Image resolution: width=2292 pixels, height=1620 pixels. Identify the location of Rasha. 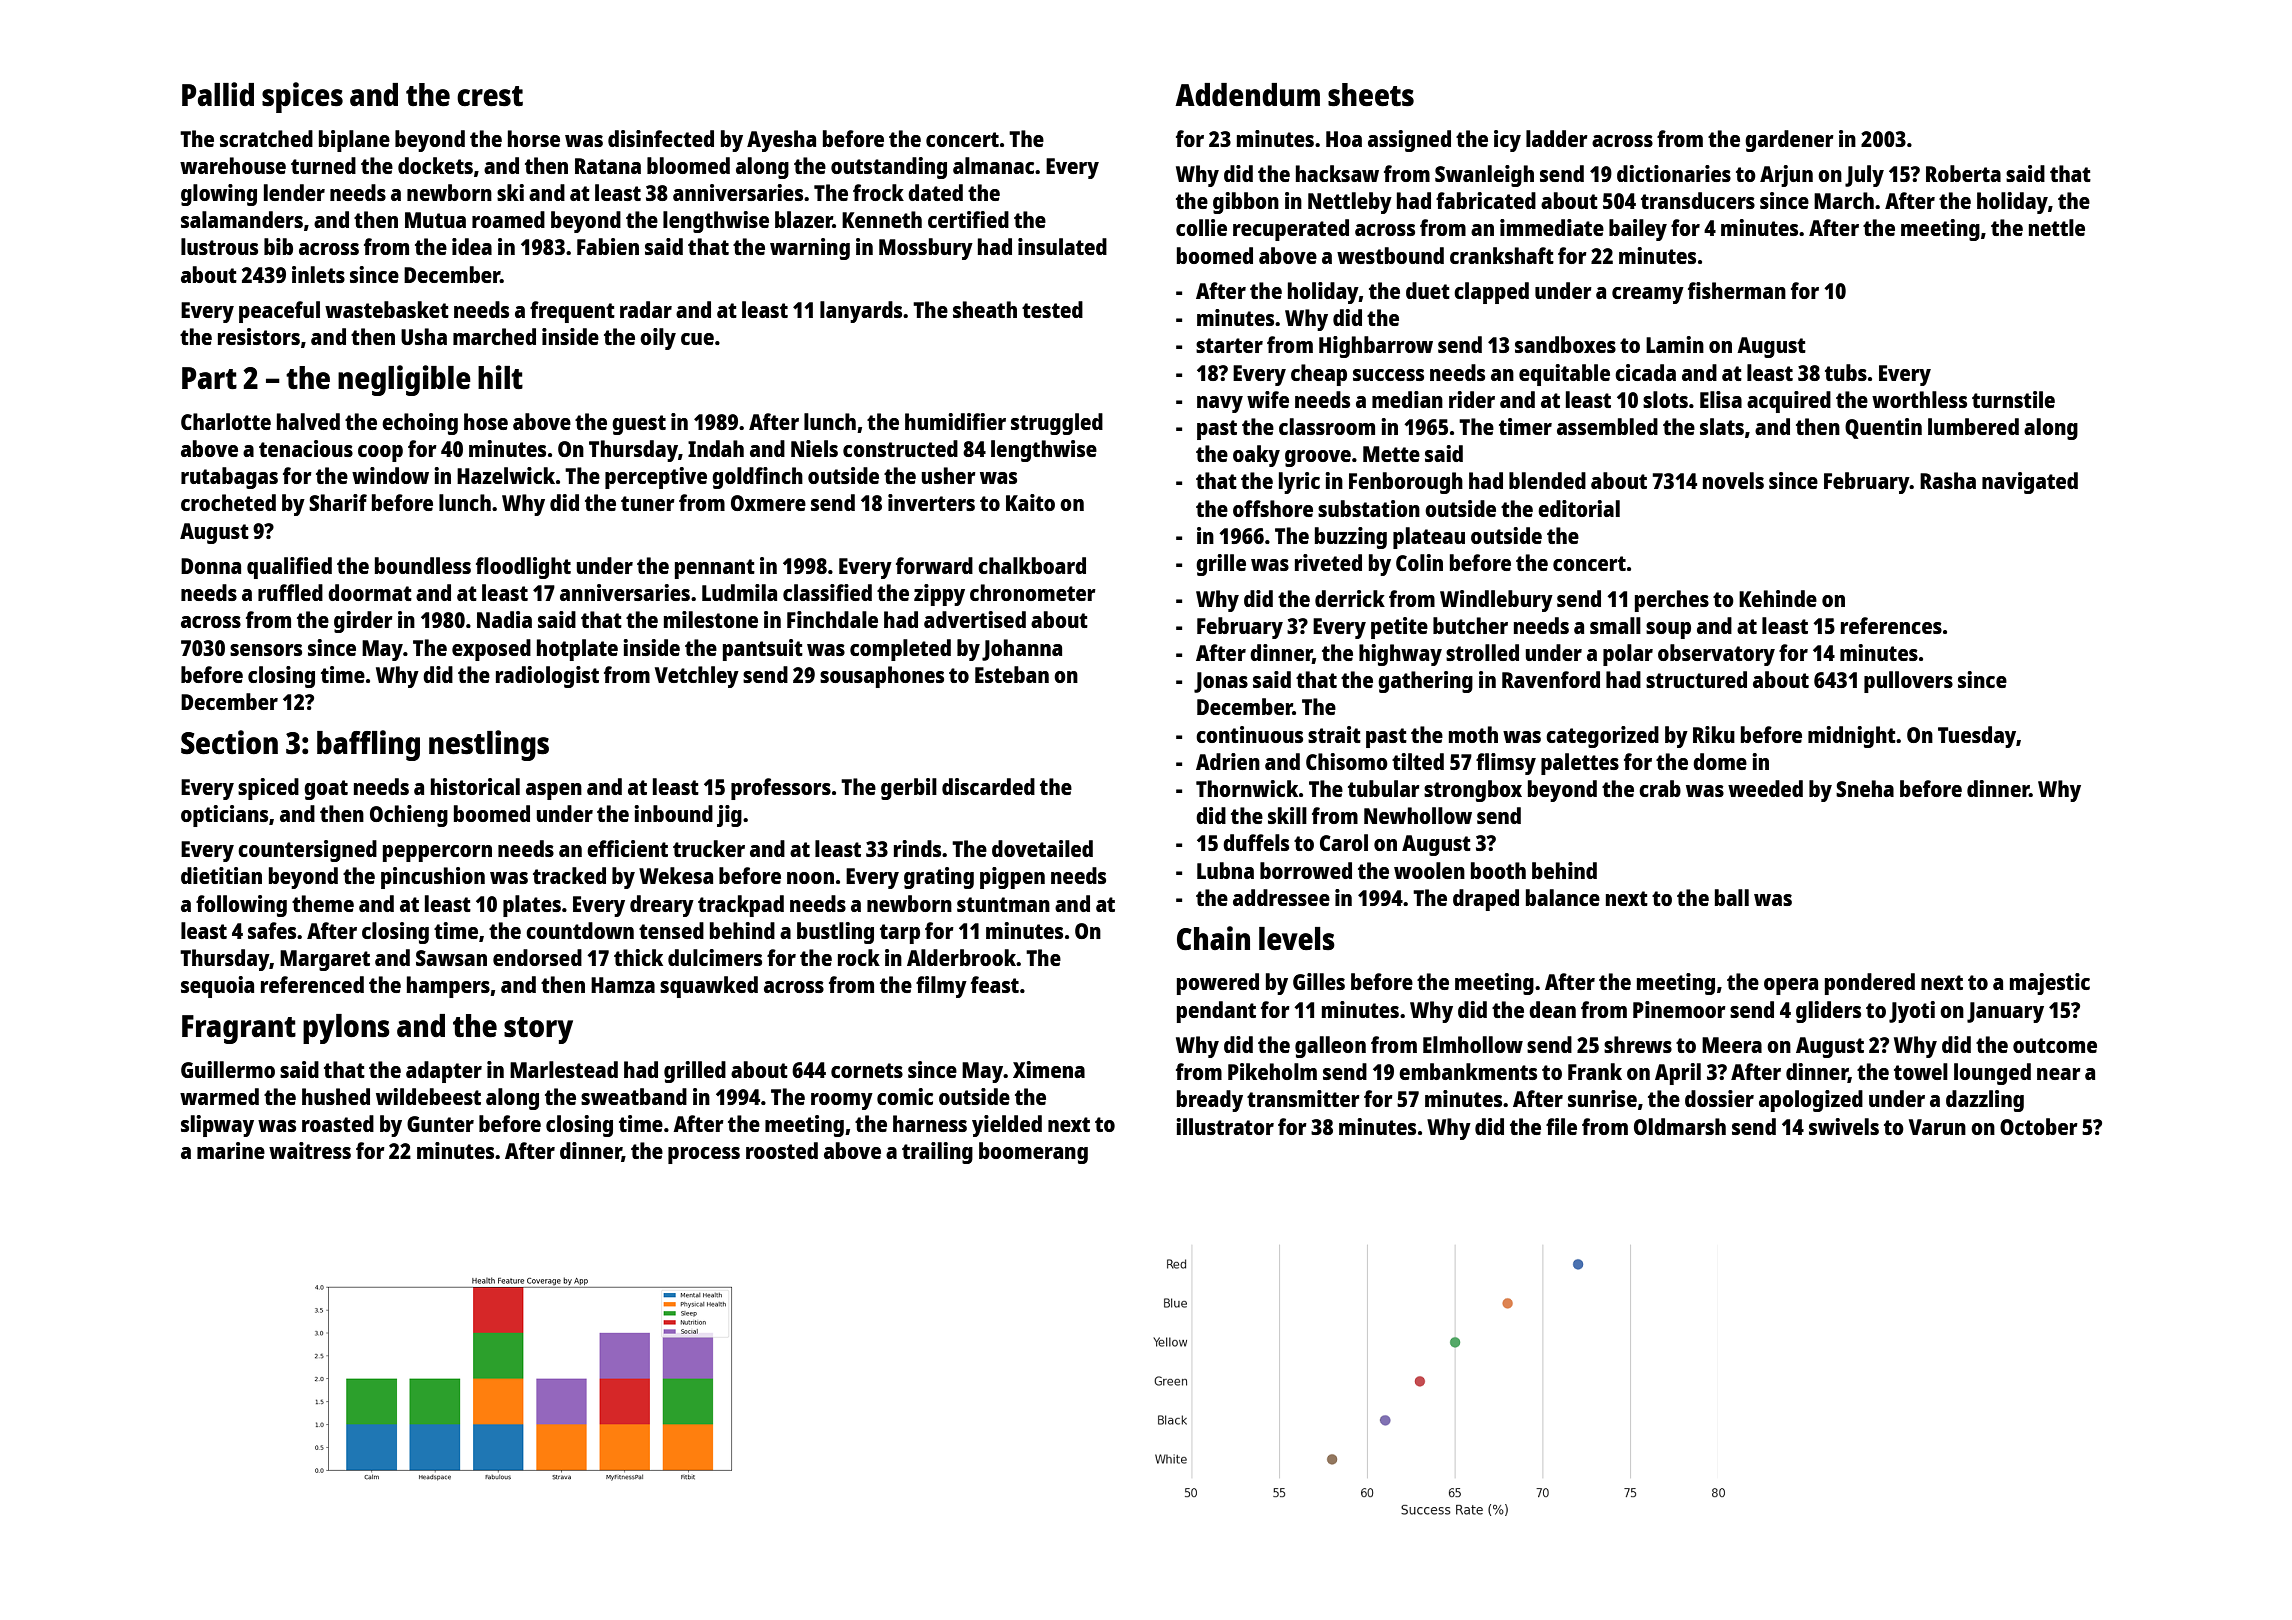
(1948, 480).
